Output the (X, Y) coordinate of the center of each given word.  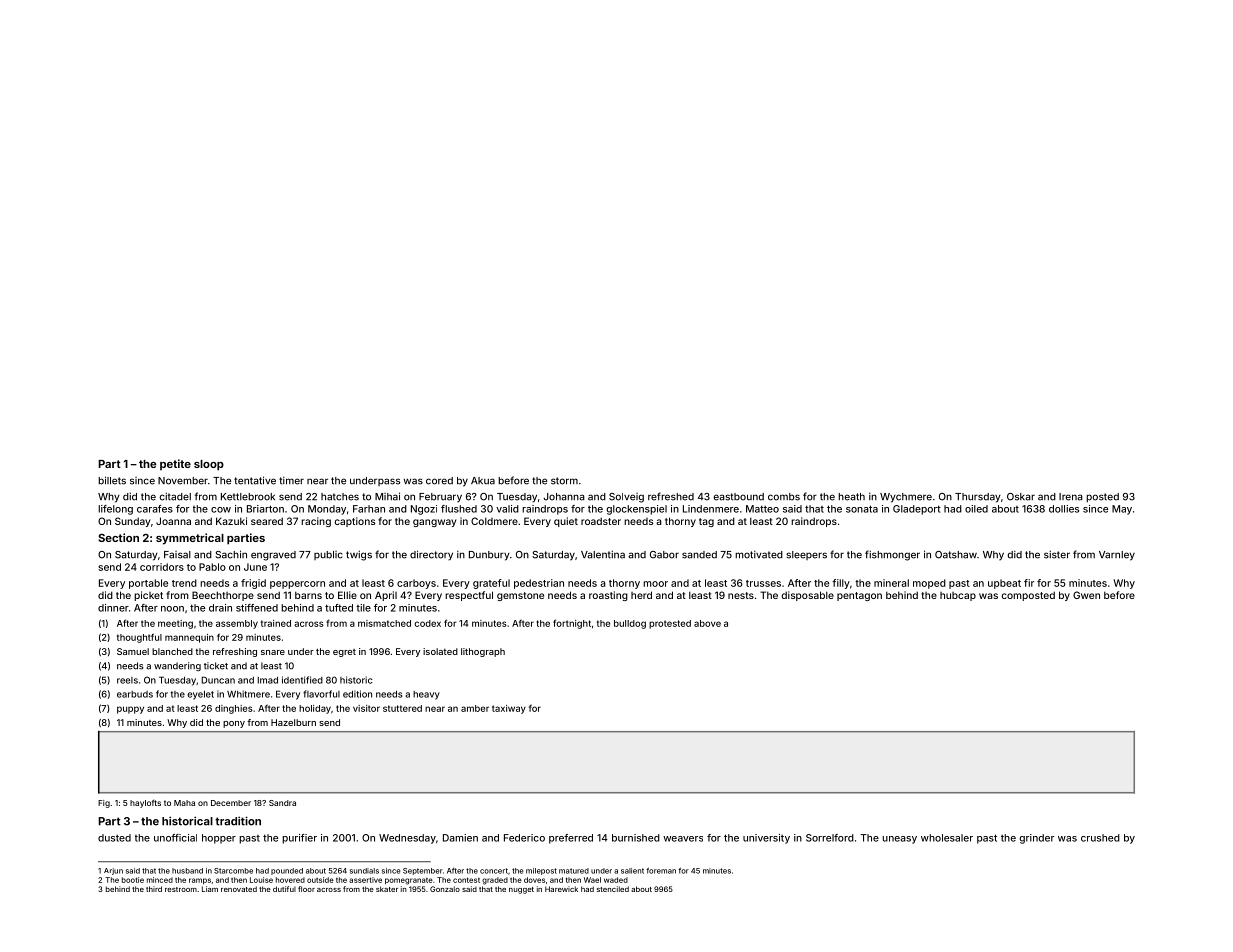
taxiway (509, 709)
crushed (1100, 838)
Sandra (282, 803)
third (154, 889)
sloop (209, 465)
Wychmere (906, 498)
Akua (483, 481)
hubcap (958, 596)
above (707, 623)
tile (363, 608)
